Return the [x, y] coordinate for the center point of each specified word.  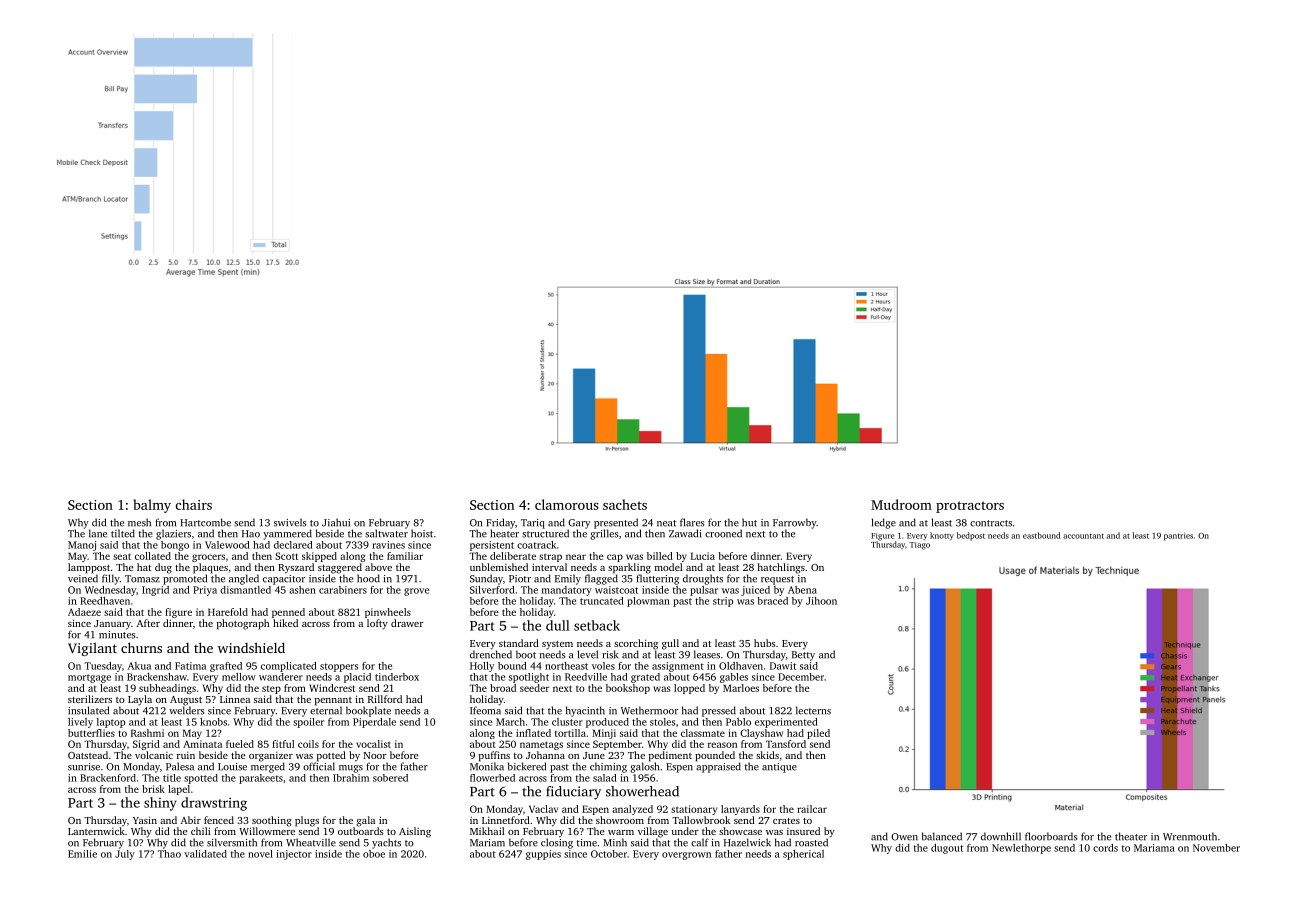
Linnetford [506, 820]
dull [558, 625]
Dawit [783, 666]
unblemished [499, 567]
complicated [289, 667]
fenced [219, 820]
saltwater [386, 533]
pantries [1178, 537]
